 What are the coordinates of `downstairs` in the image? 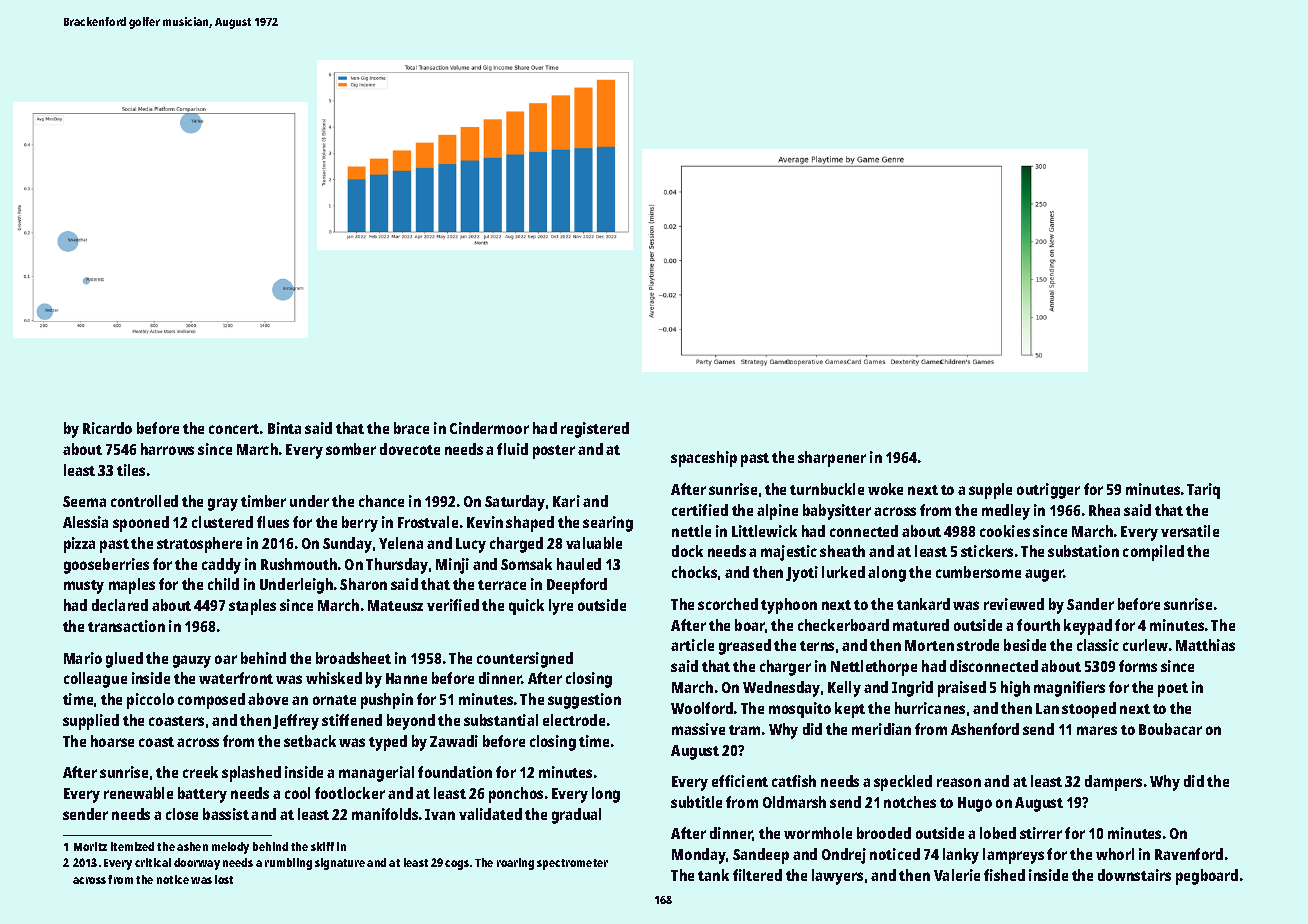 It's located at (1134, 875).
